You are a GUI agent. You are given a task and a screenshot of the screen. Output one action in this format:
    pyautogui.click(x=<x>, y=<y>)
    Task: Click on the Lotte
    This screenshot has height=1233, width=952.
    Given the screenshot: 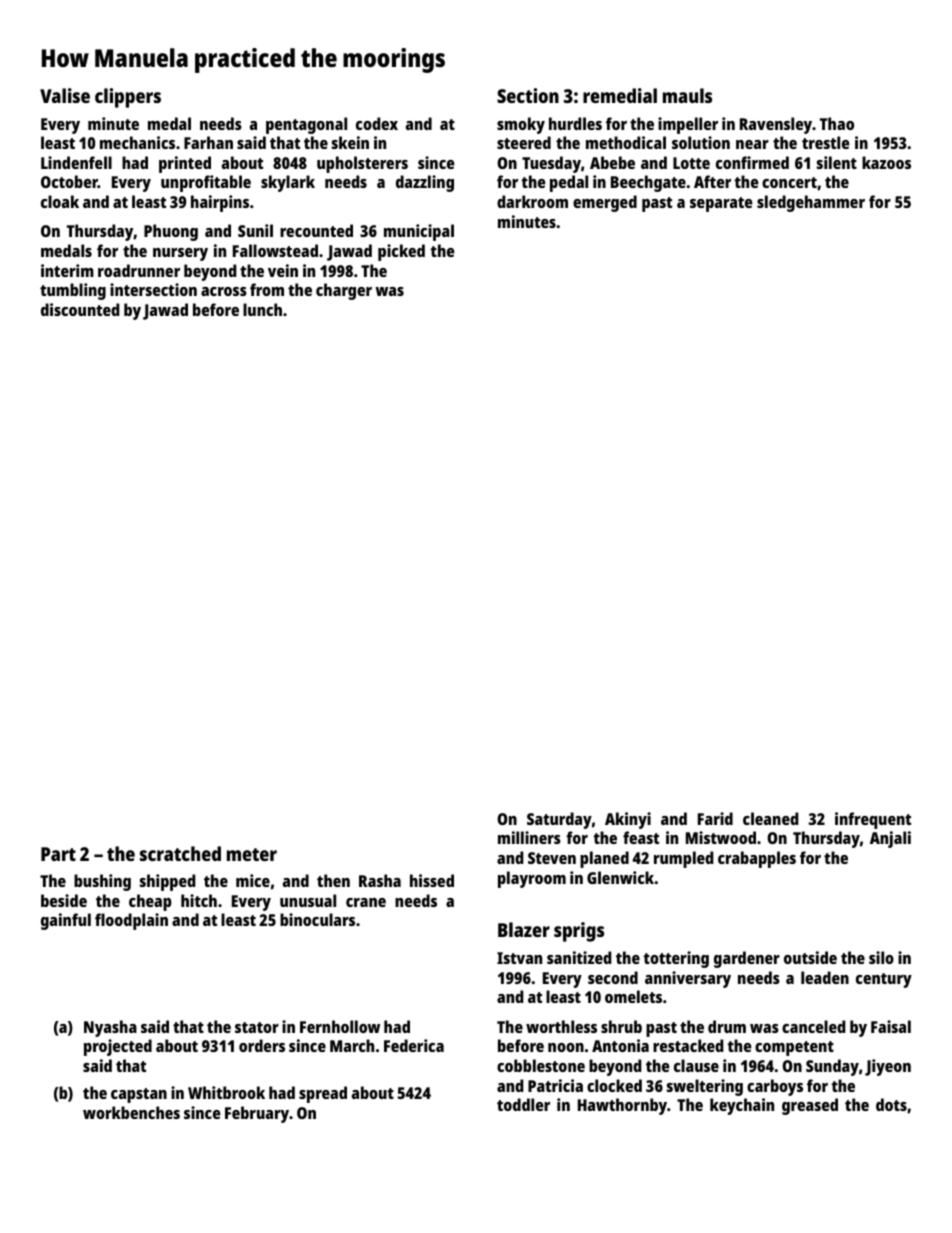 What is the action you would take?
    pyautogui.click(x=691, y=163)
